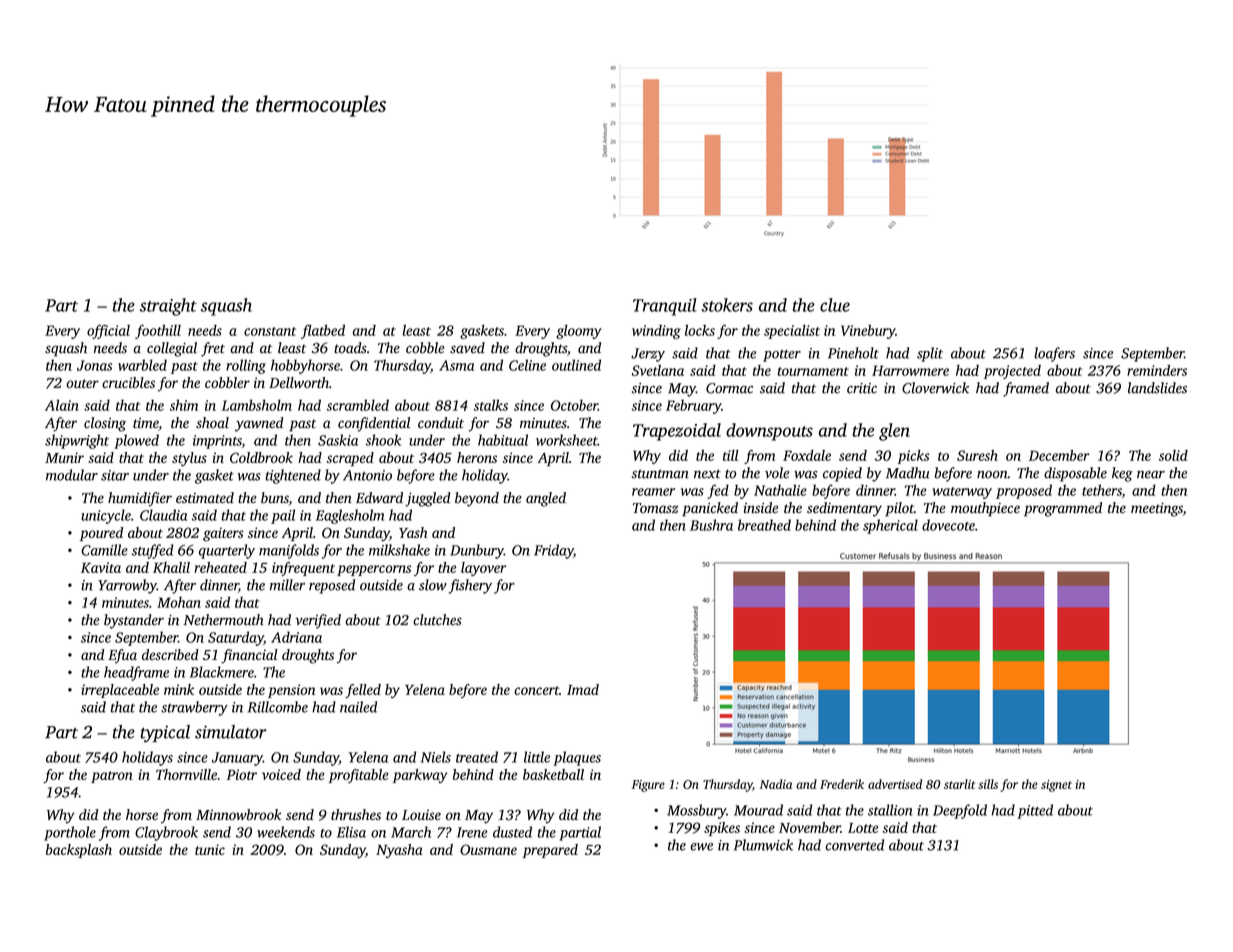  Describe the element at coordinates (338, 440) in the screenshot. I see `Saskia` at that location.
